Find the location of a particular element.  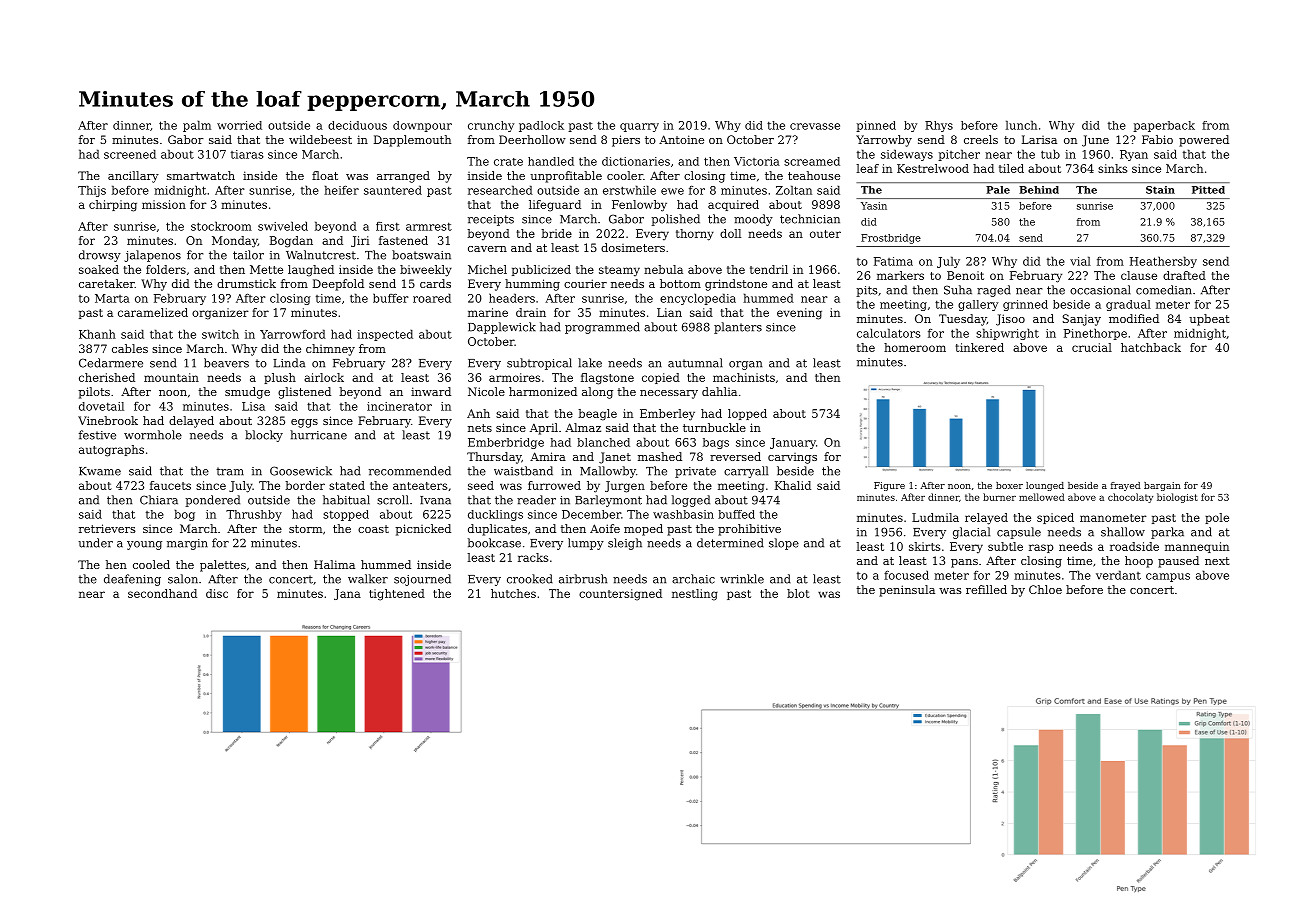

mountain is located at coordinates (171, 377).
